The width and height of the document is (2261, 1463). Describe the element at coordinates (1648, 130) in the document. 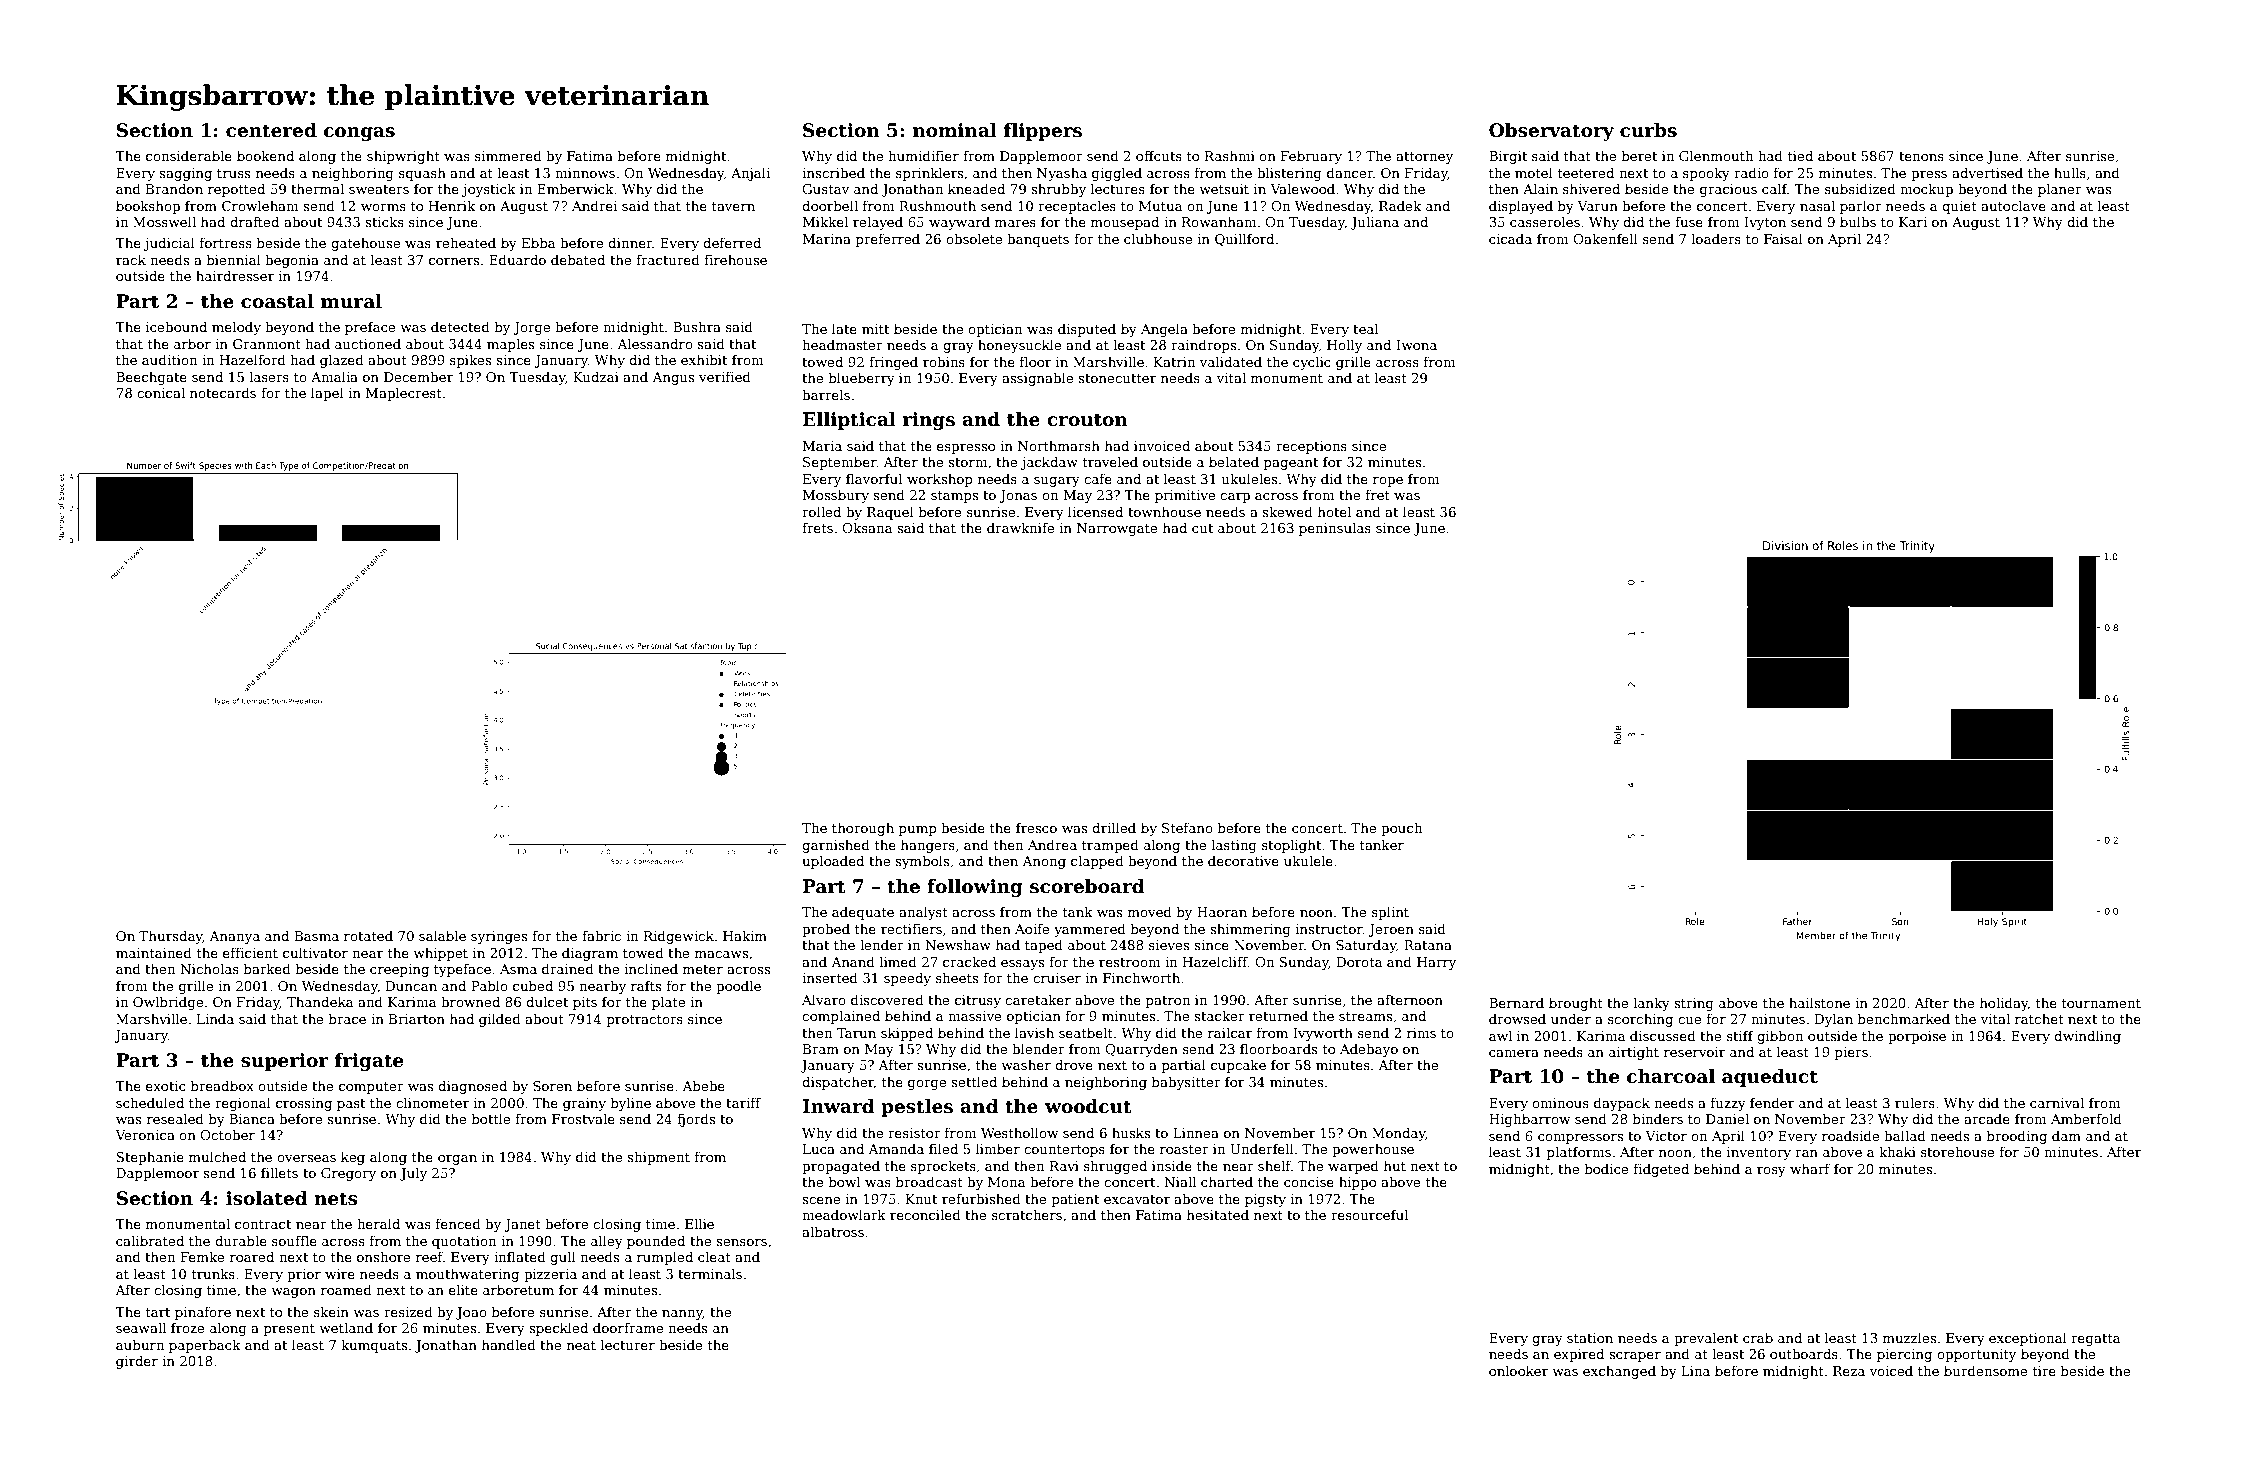

I see `curbs` at that location.
